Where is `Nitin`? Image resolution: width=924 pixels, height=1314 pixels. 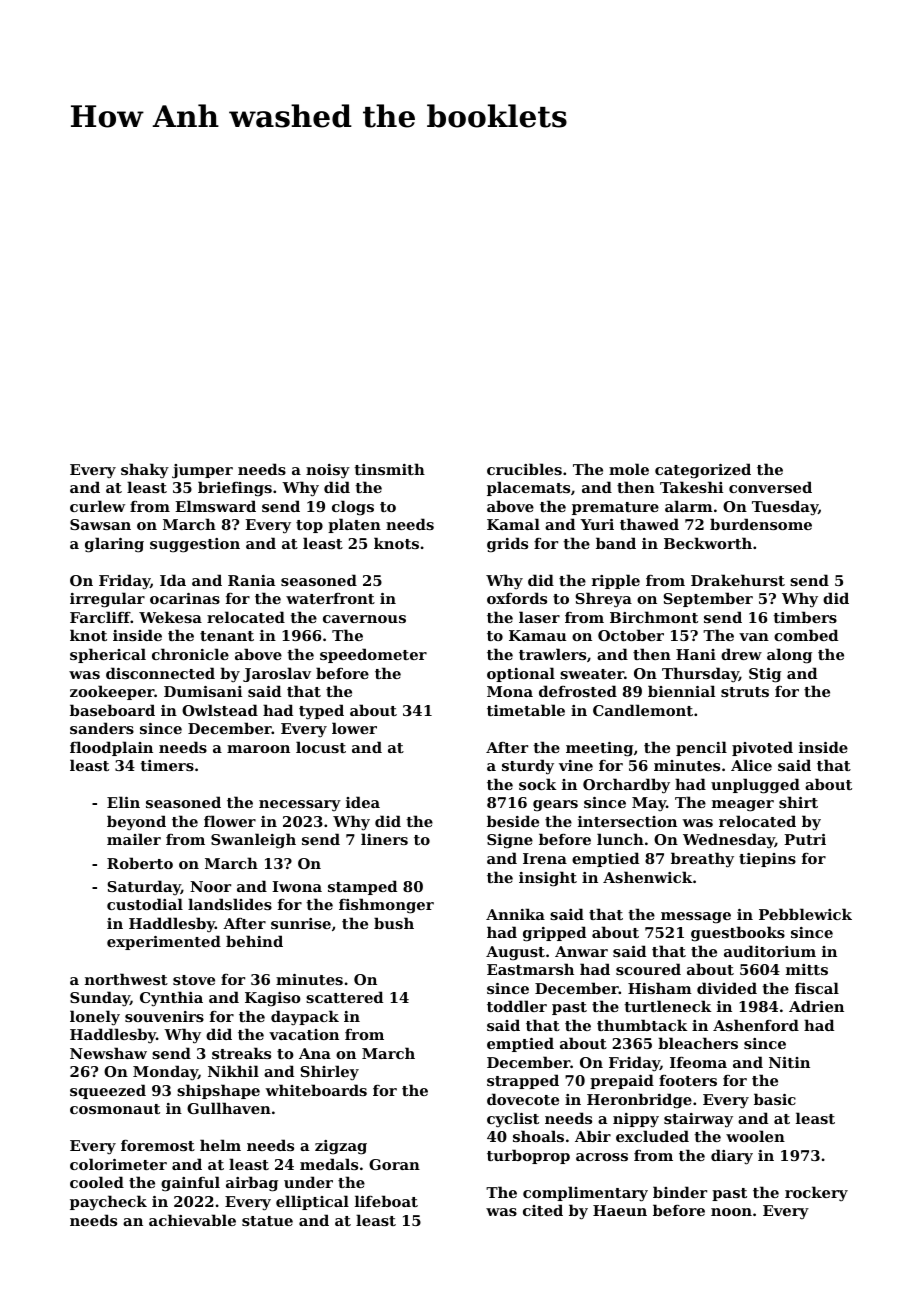
Nitin is located at coordinates (789, 1062).
